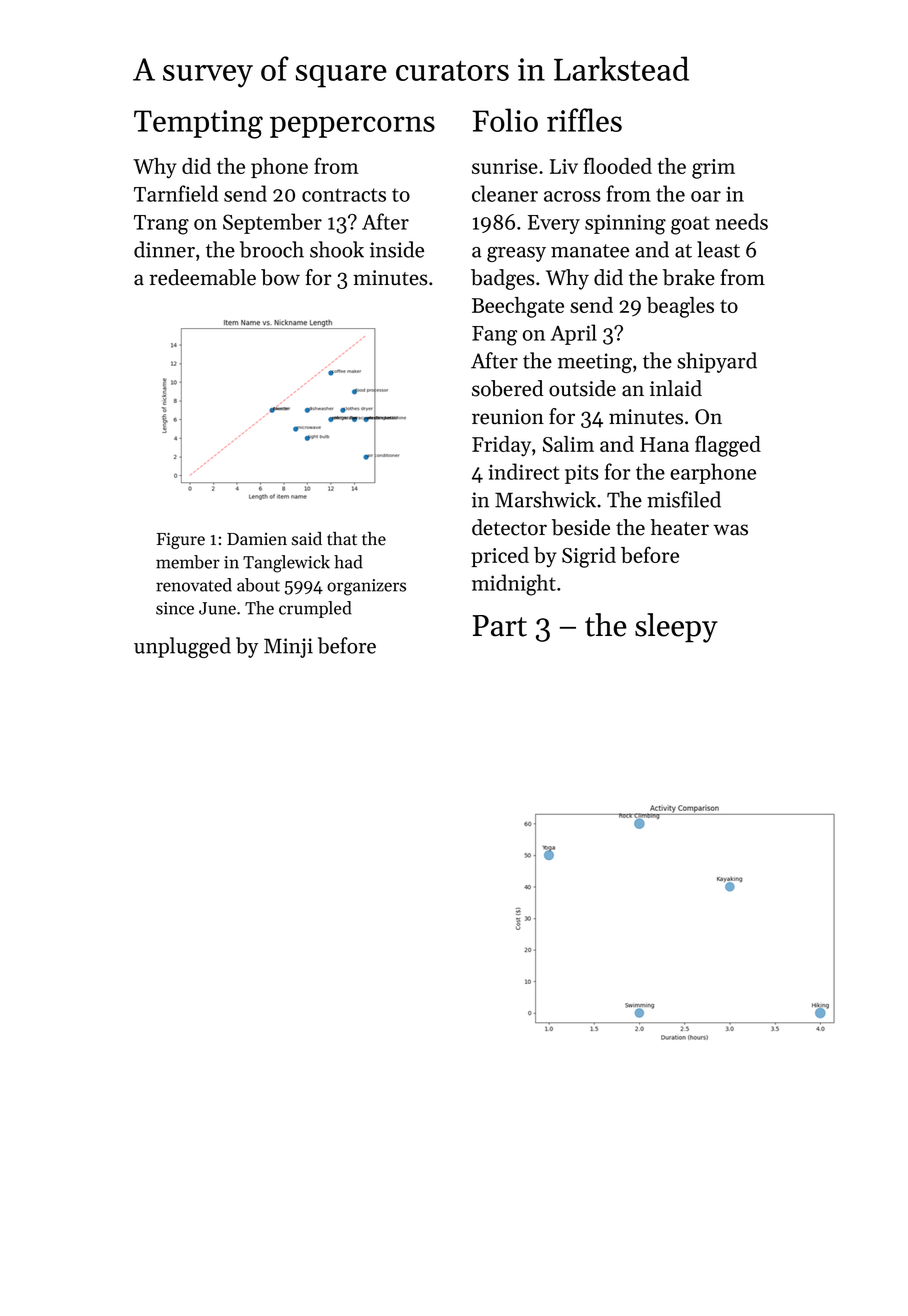 The image size is (908, 1316). Describe the element at coordinates (257, 539) in the screenshot. I see `Damien` at that location.
